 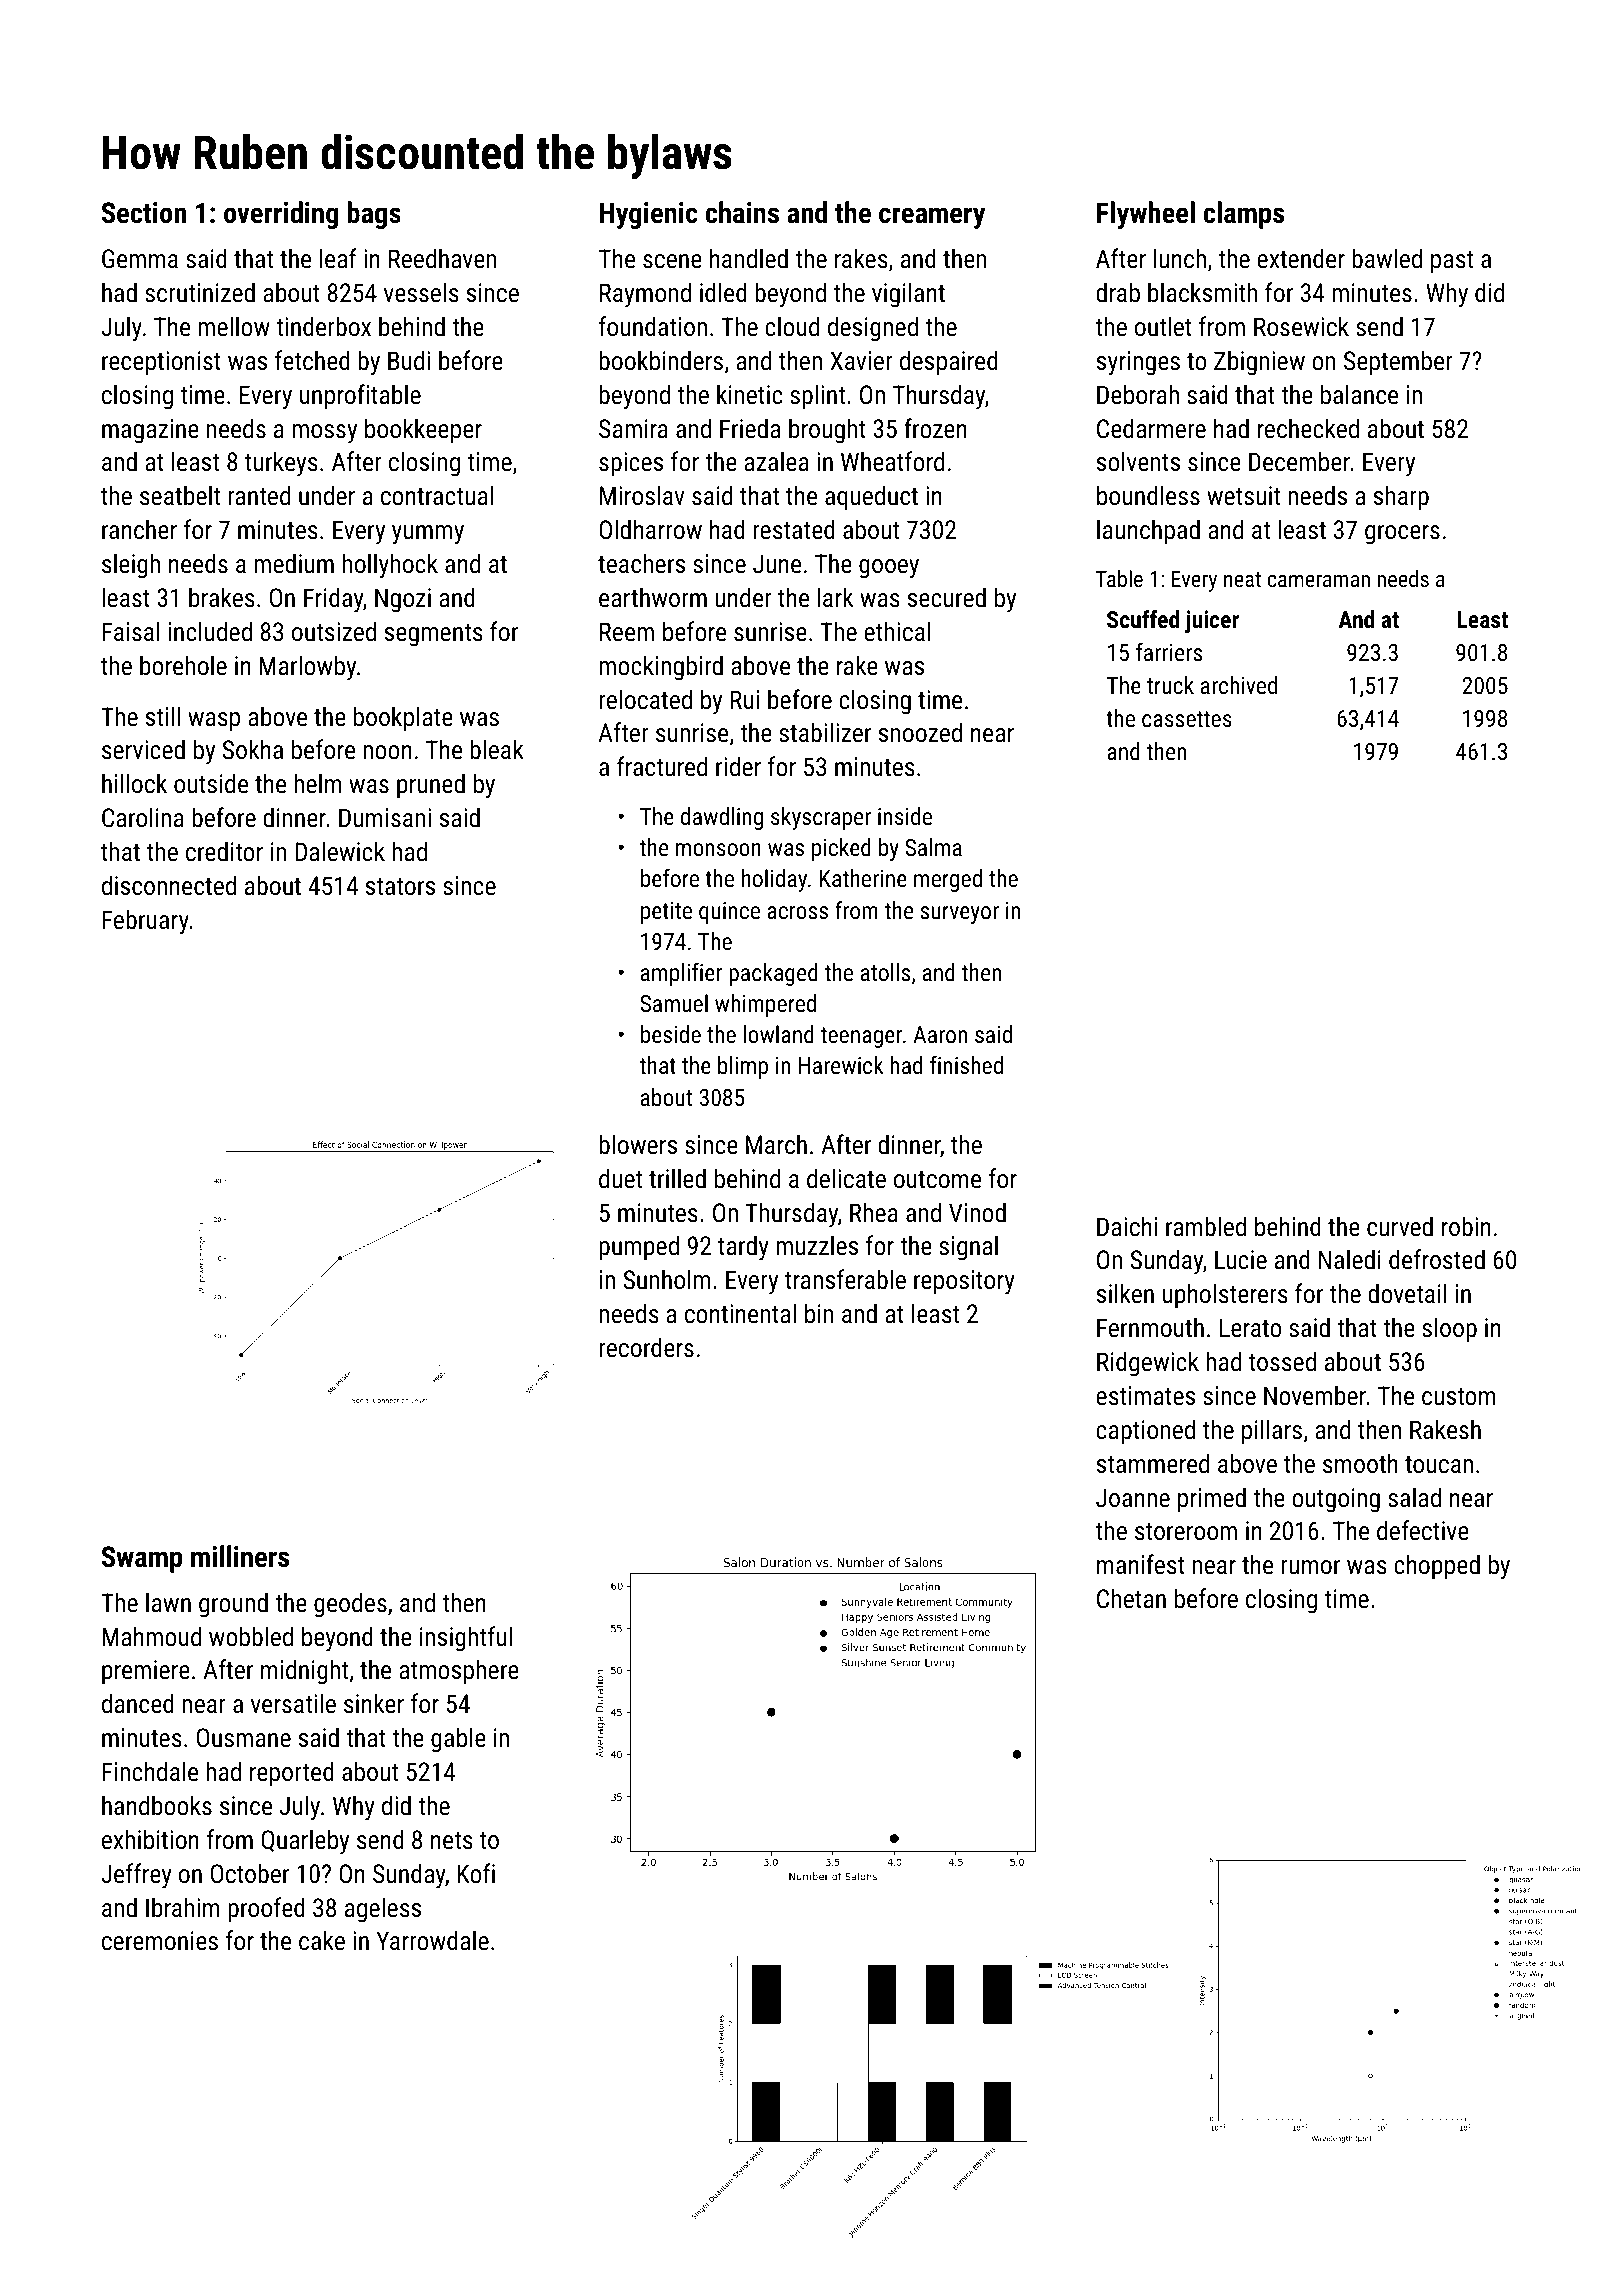 What do you see at coordinates (433, 1940) in the screenshot?
I see `Yarrowdale` at bounding box center [433, 1940].
